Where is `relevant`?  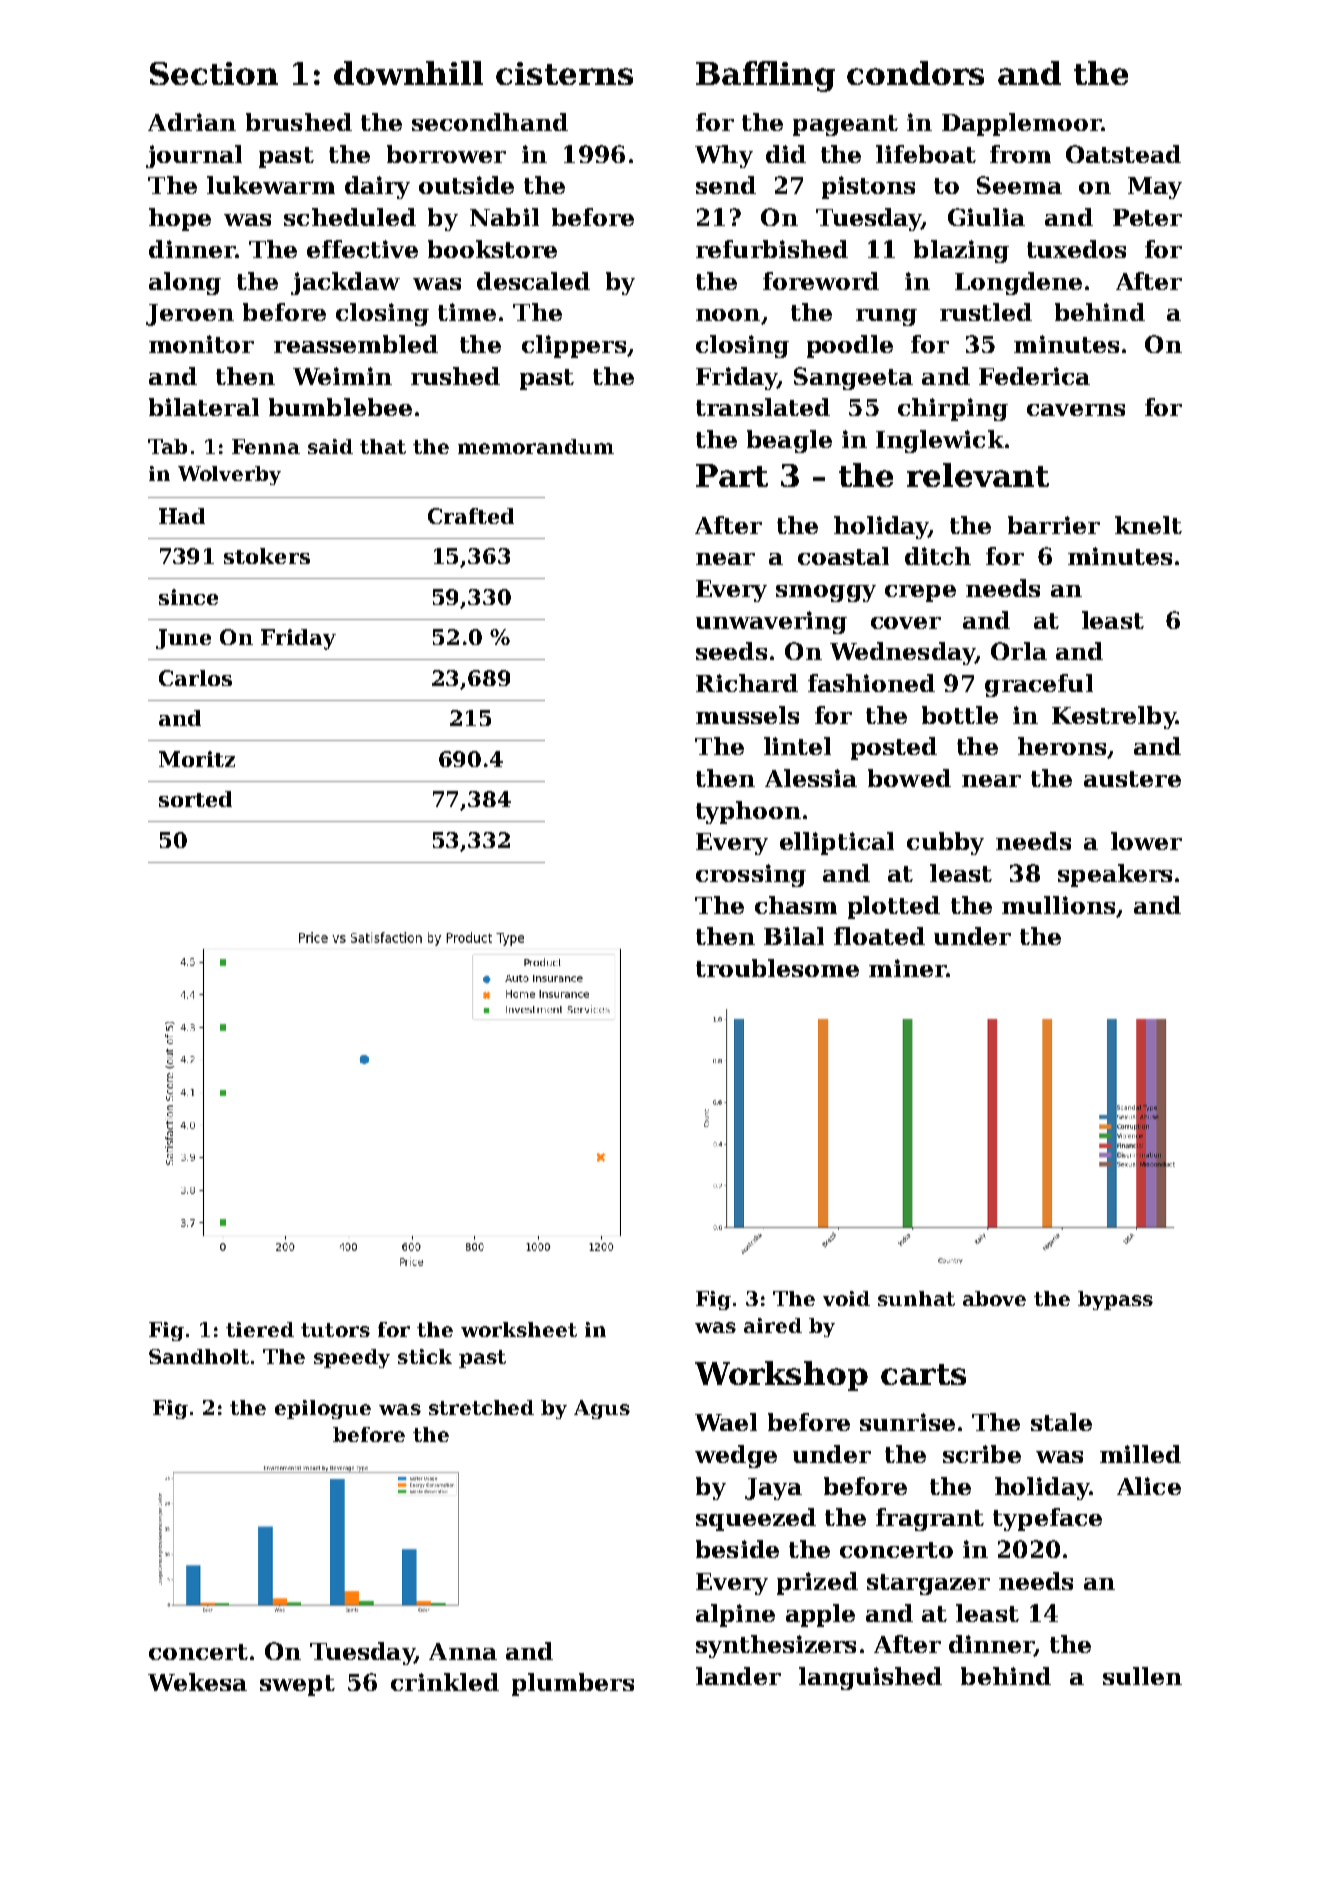 relevant is located at coordinates (978, 475).
